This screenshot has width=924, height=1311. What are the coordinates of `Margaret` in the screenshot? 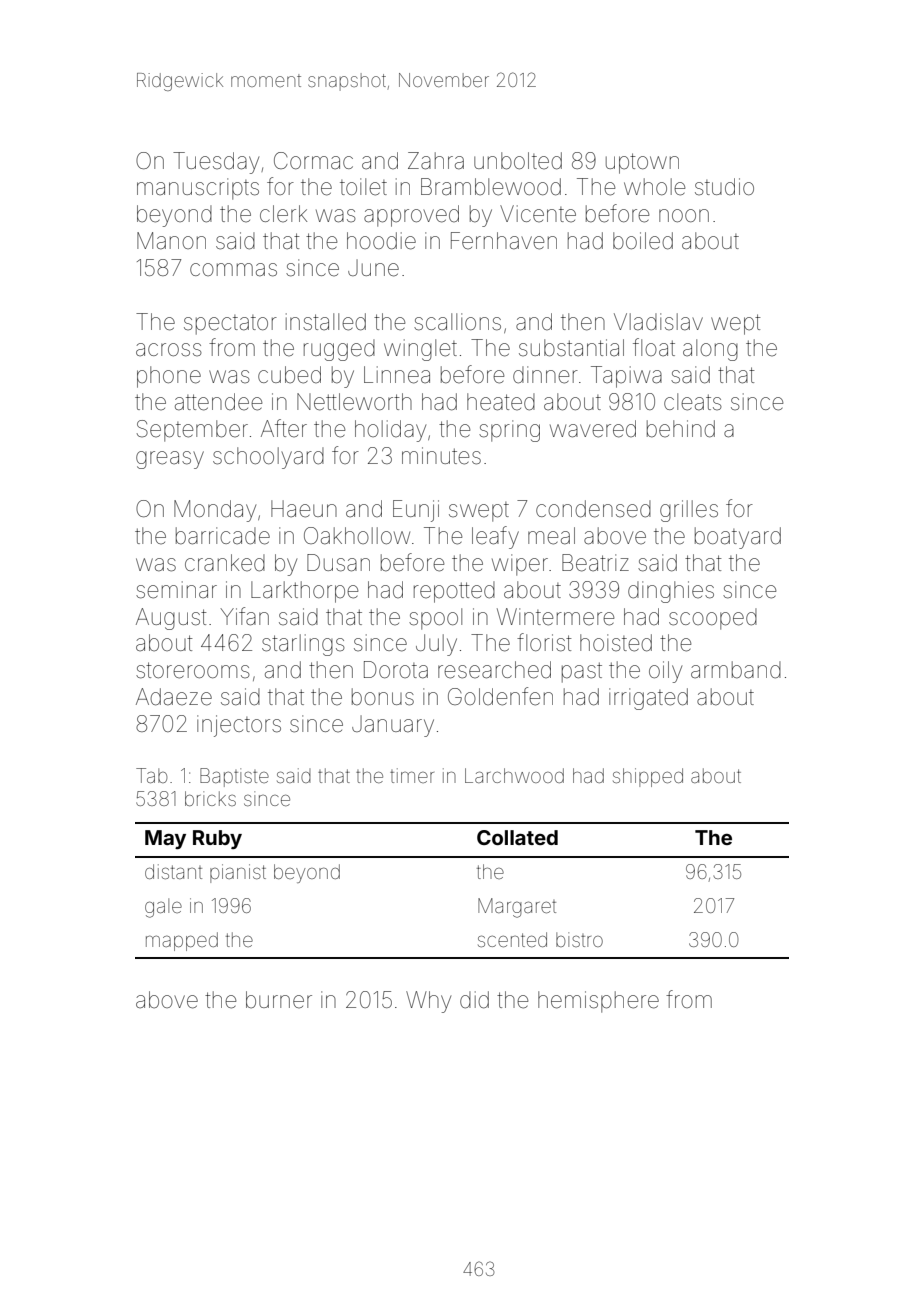 It's located at (517, 908).
